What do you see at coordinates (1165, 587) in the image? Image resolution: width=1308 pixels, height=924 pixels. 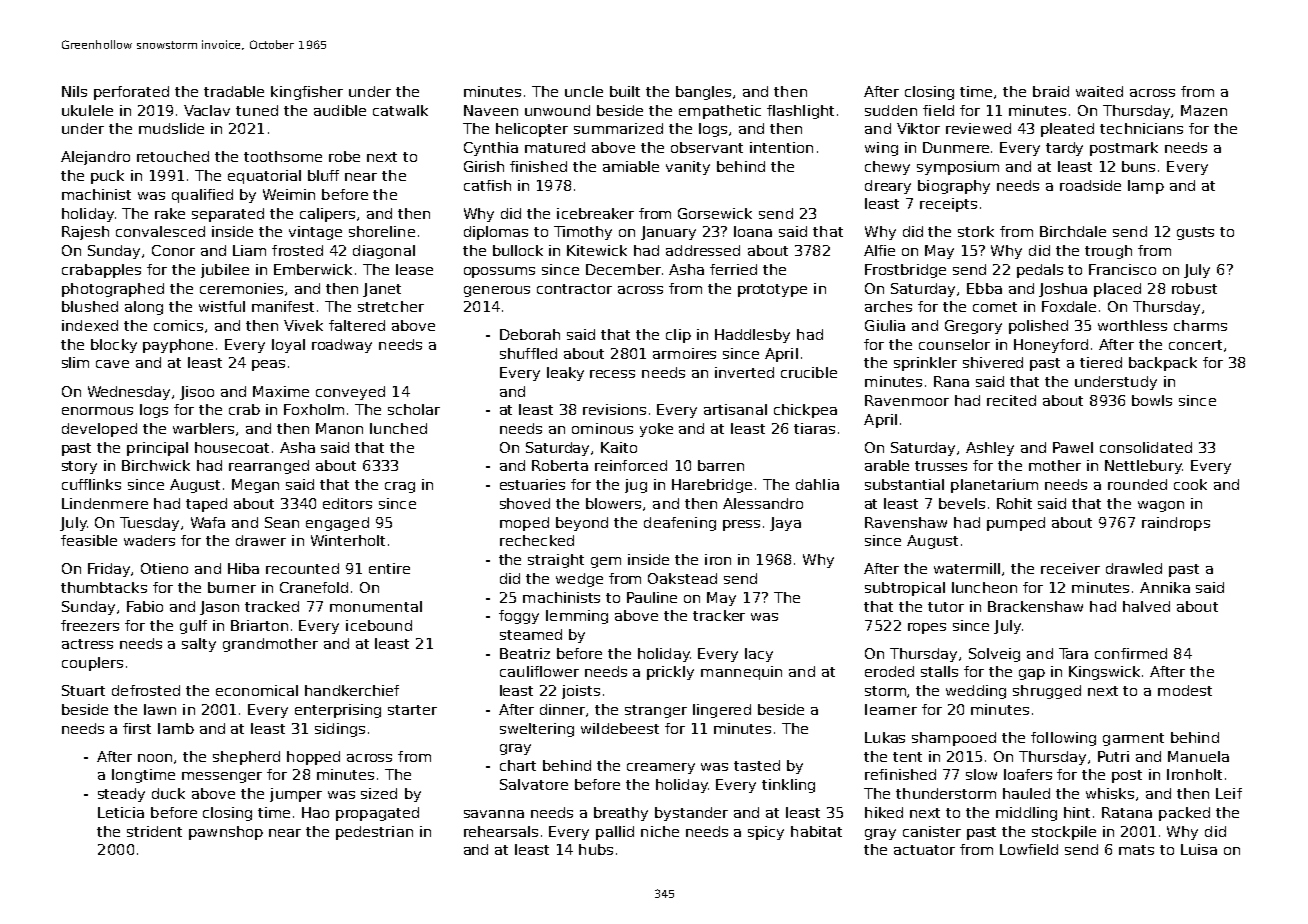 I see `Annika` at bounding box center [1165, 587].
